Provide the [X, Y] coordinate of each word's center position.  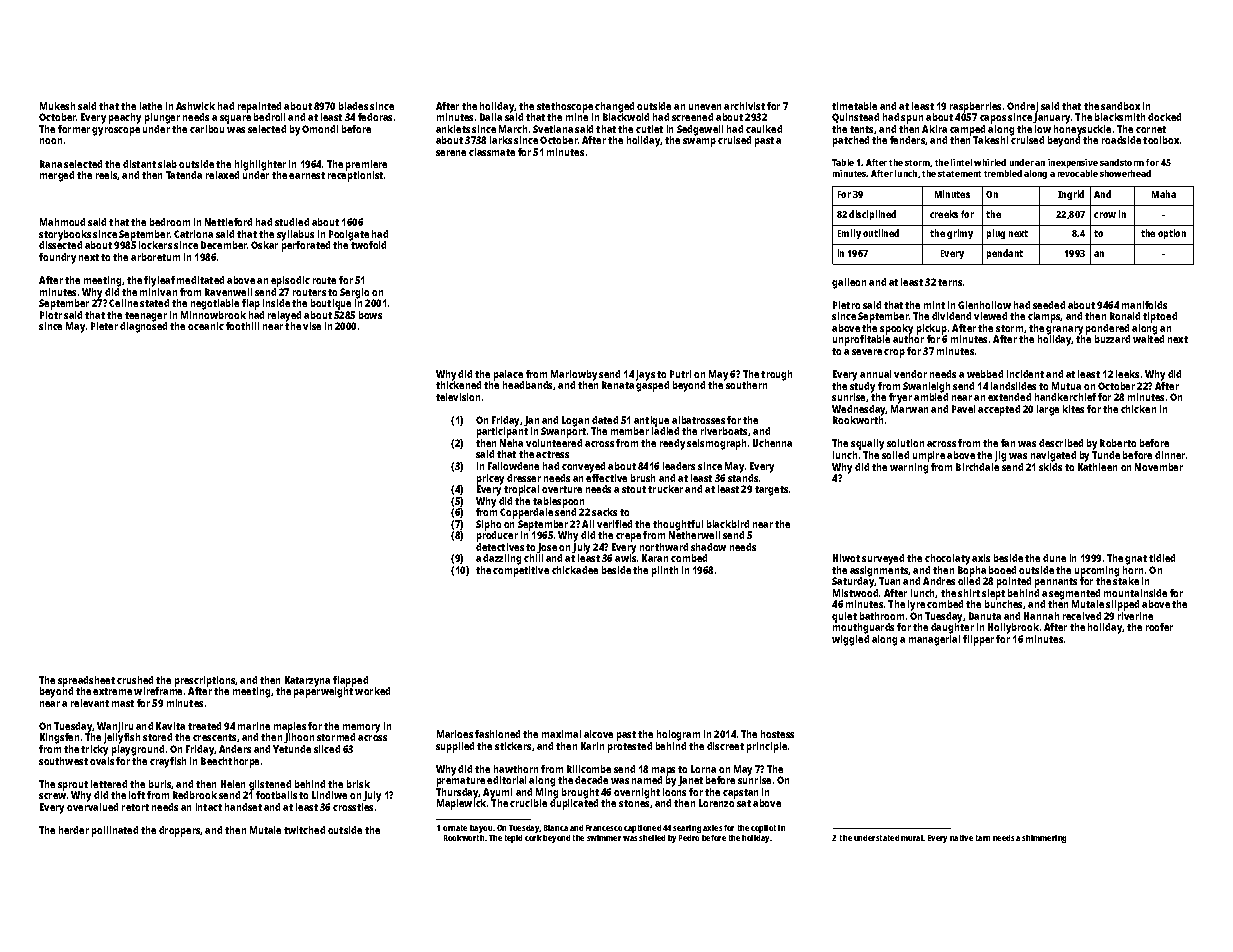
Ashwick [195, 106]
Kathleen [1097, 467]
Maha [1164, 194]
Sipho [488, 525]
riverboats [724, 431]
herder [74, 830]
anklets [453, 129]
